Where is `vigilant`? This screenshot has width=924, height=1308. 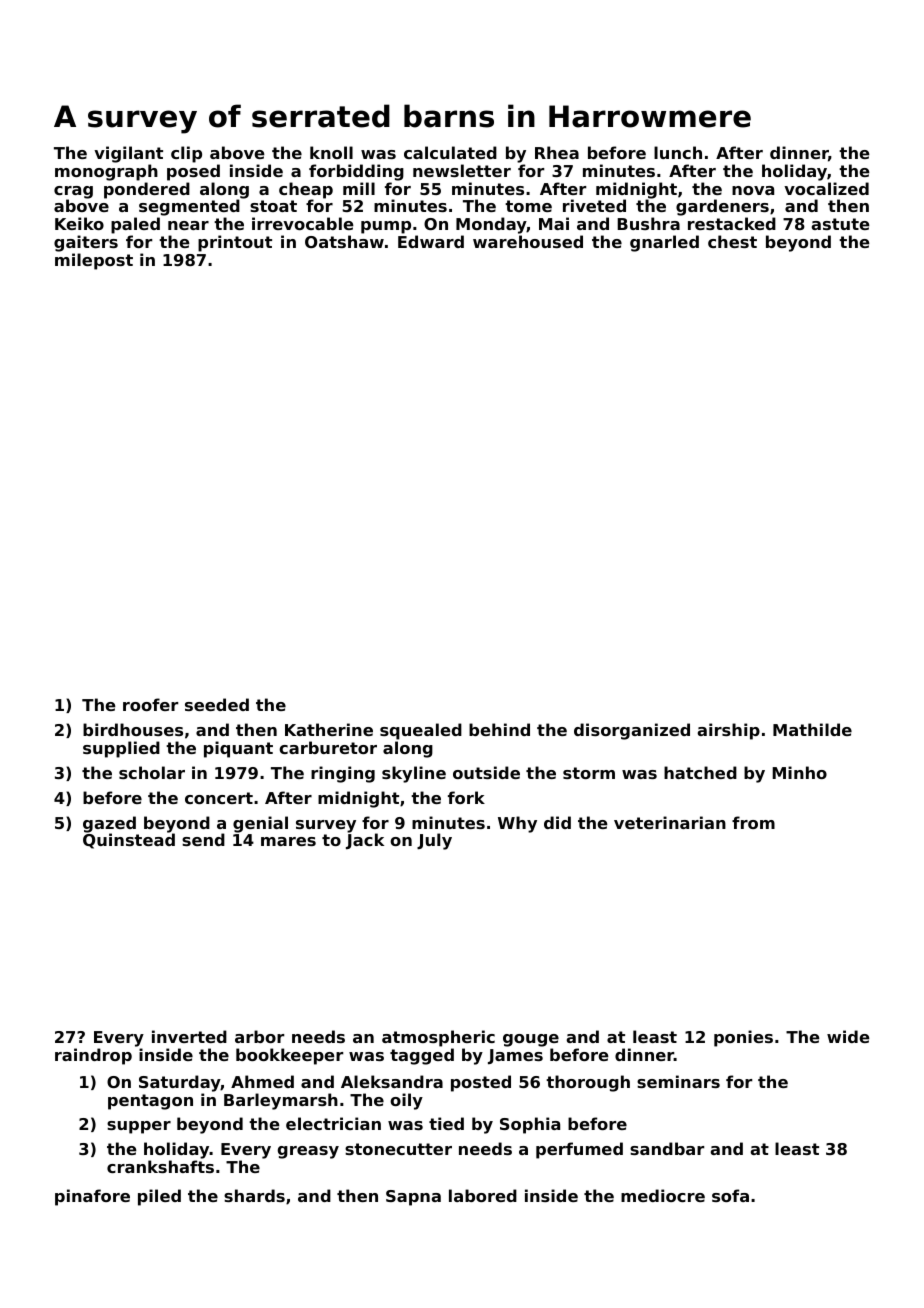 vigilant is located at coordinates (128, 154).
